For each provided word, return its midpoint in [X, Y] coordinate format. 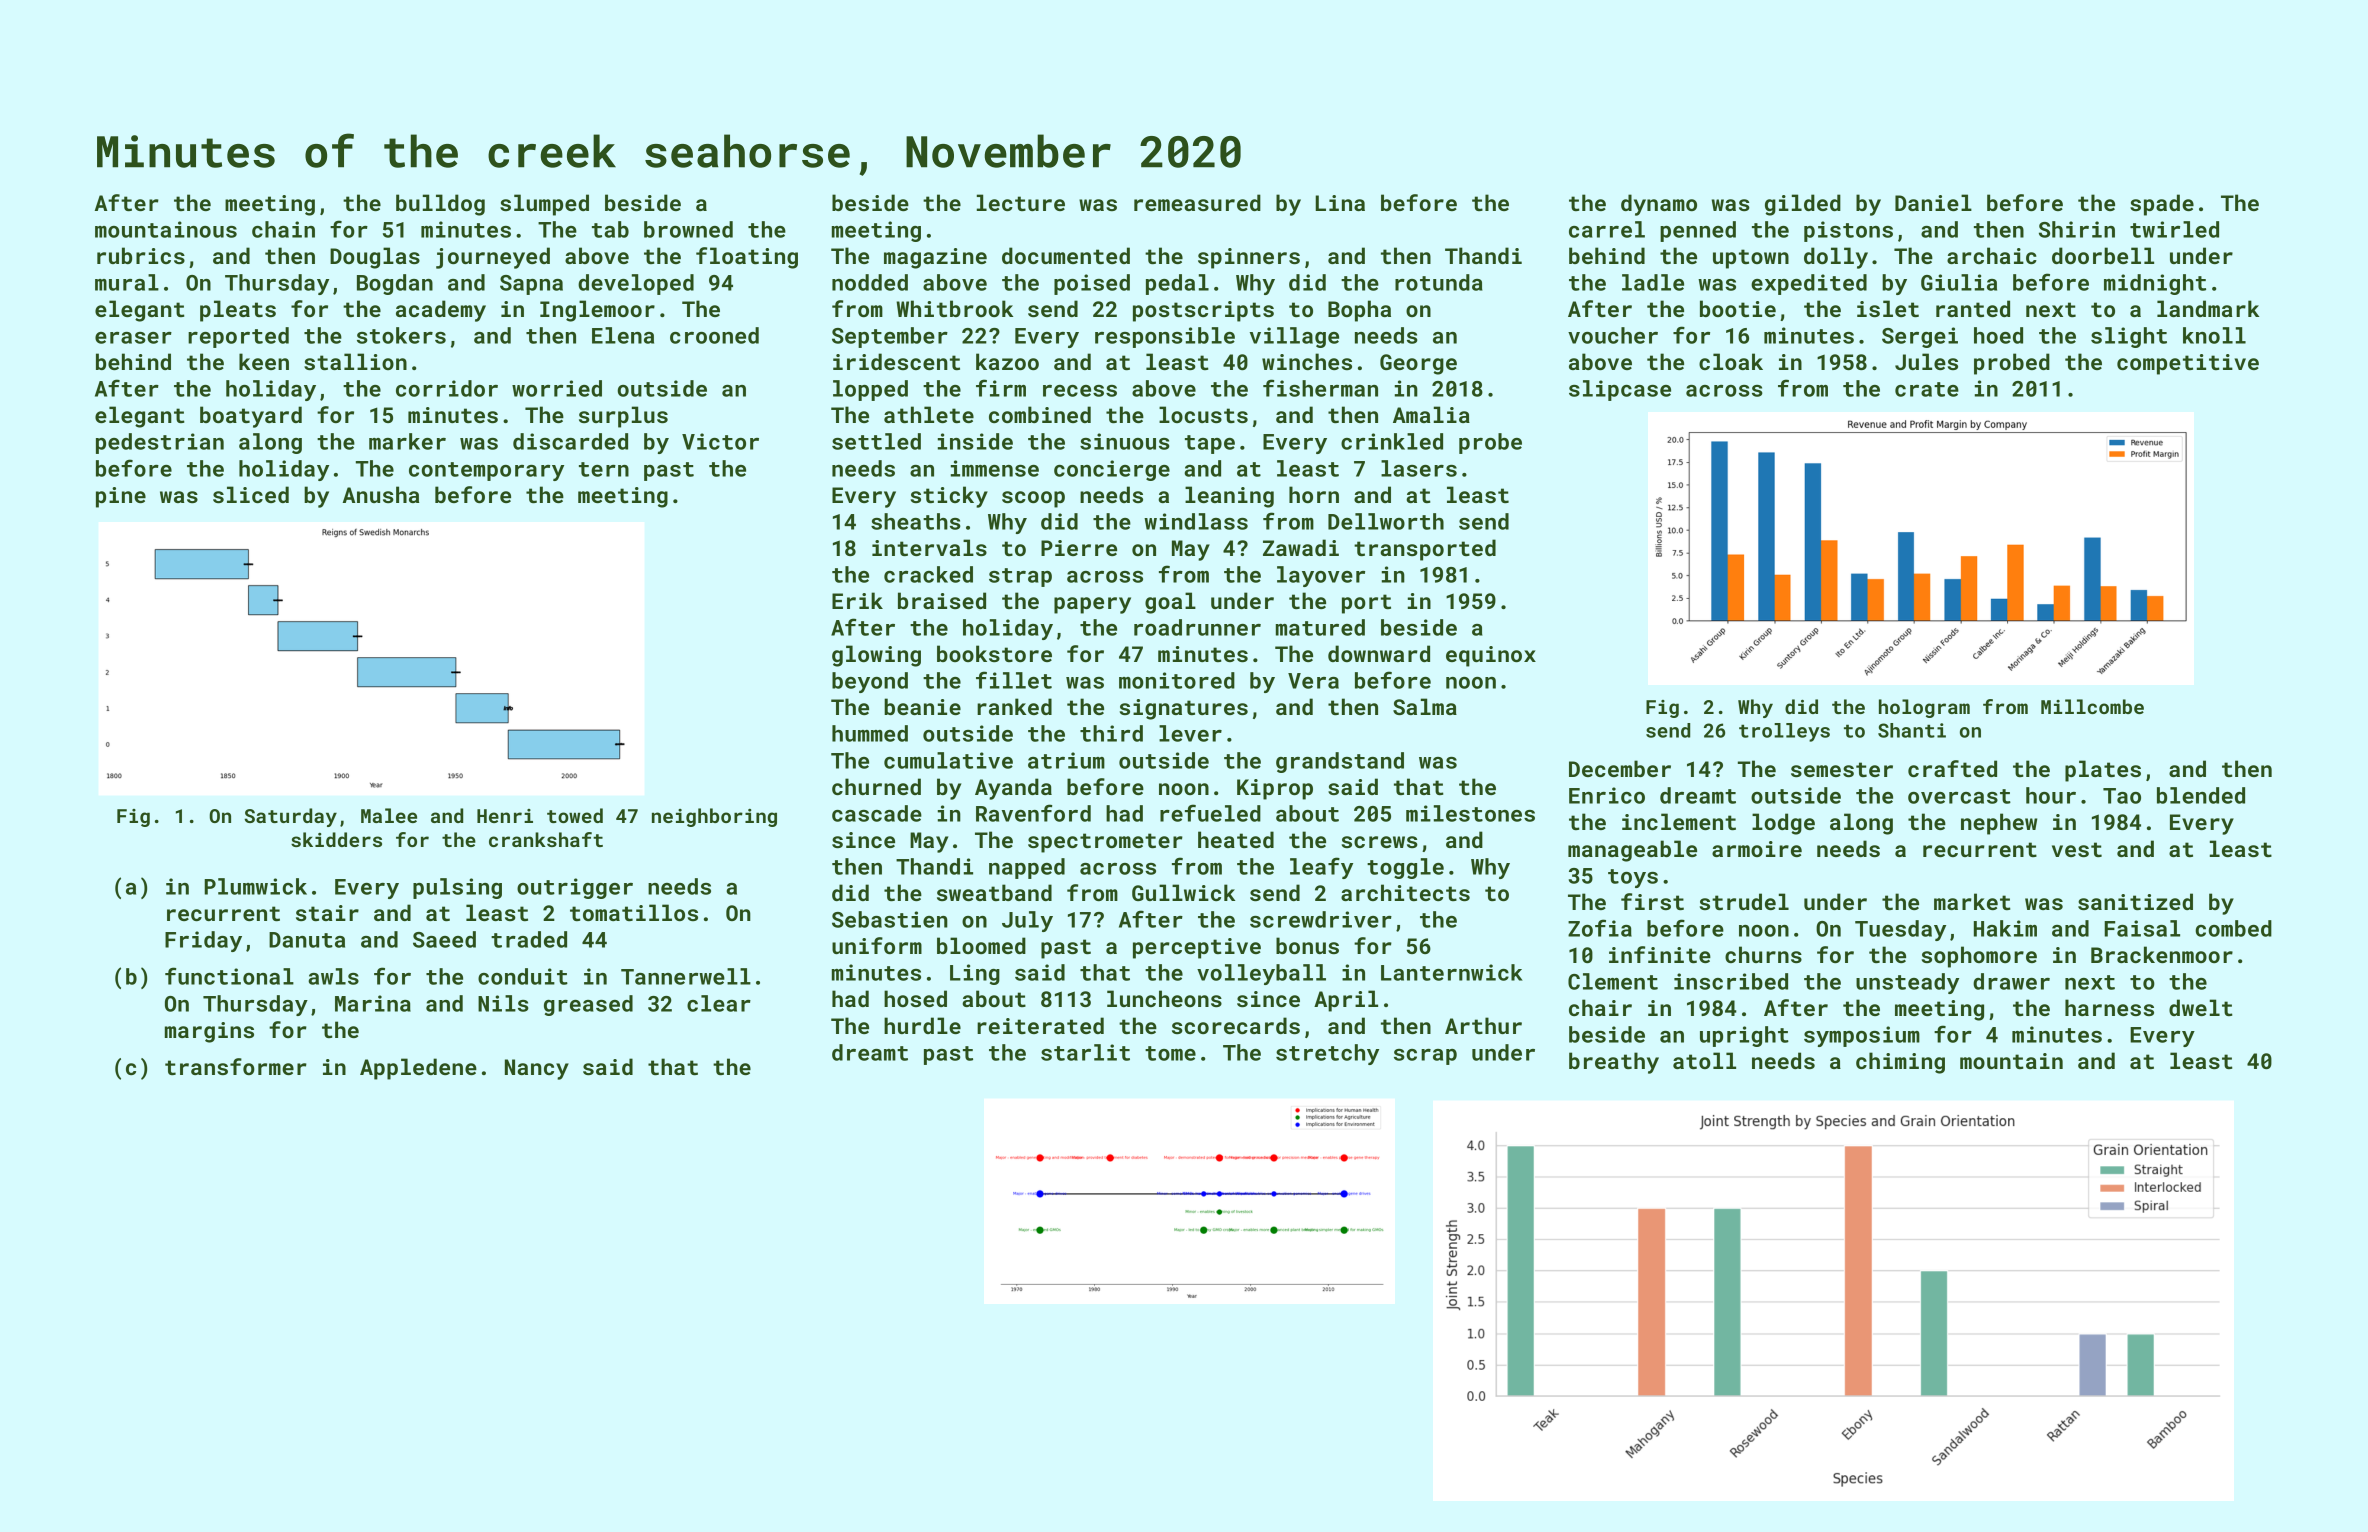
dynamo [1659, 205]
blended [2201, 795]
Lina [1340, 203]
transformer [236, 1066]
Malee [389, 815]
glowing [876, 656]
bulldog [440, 205]
